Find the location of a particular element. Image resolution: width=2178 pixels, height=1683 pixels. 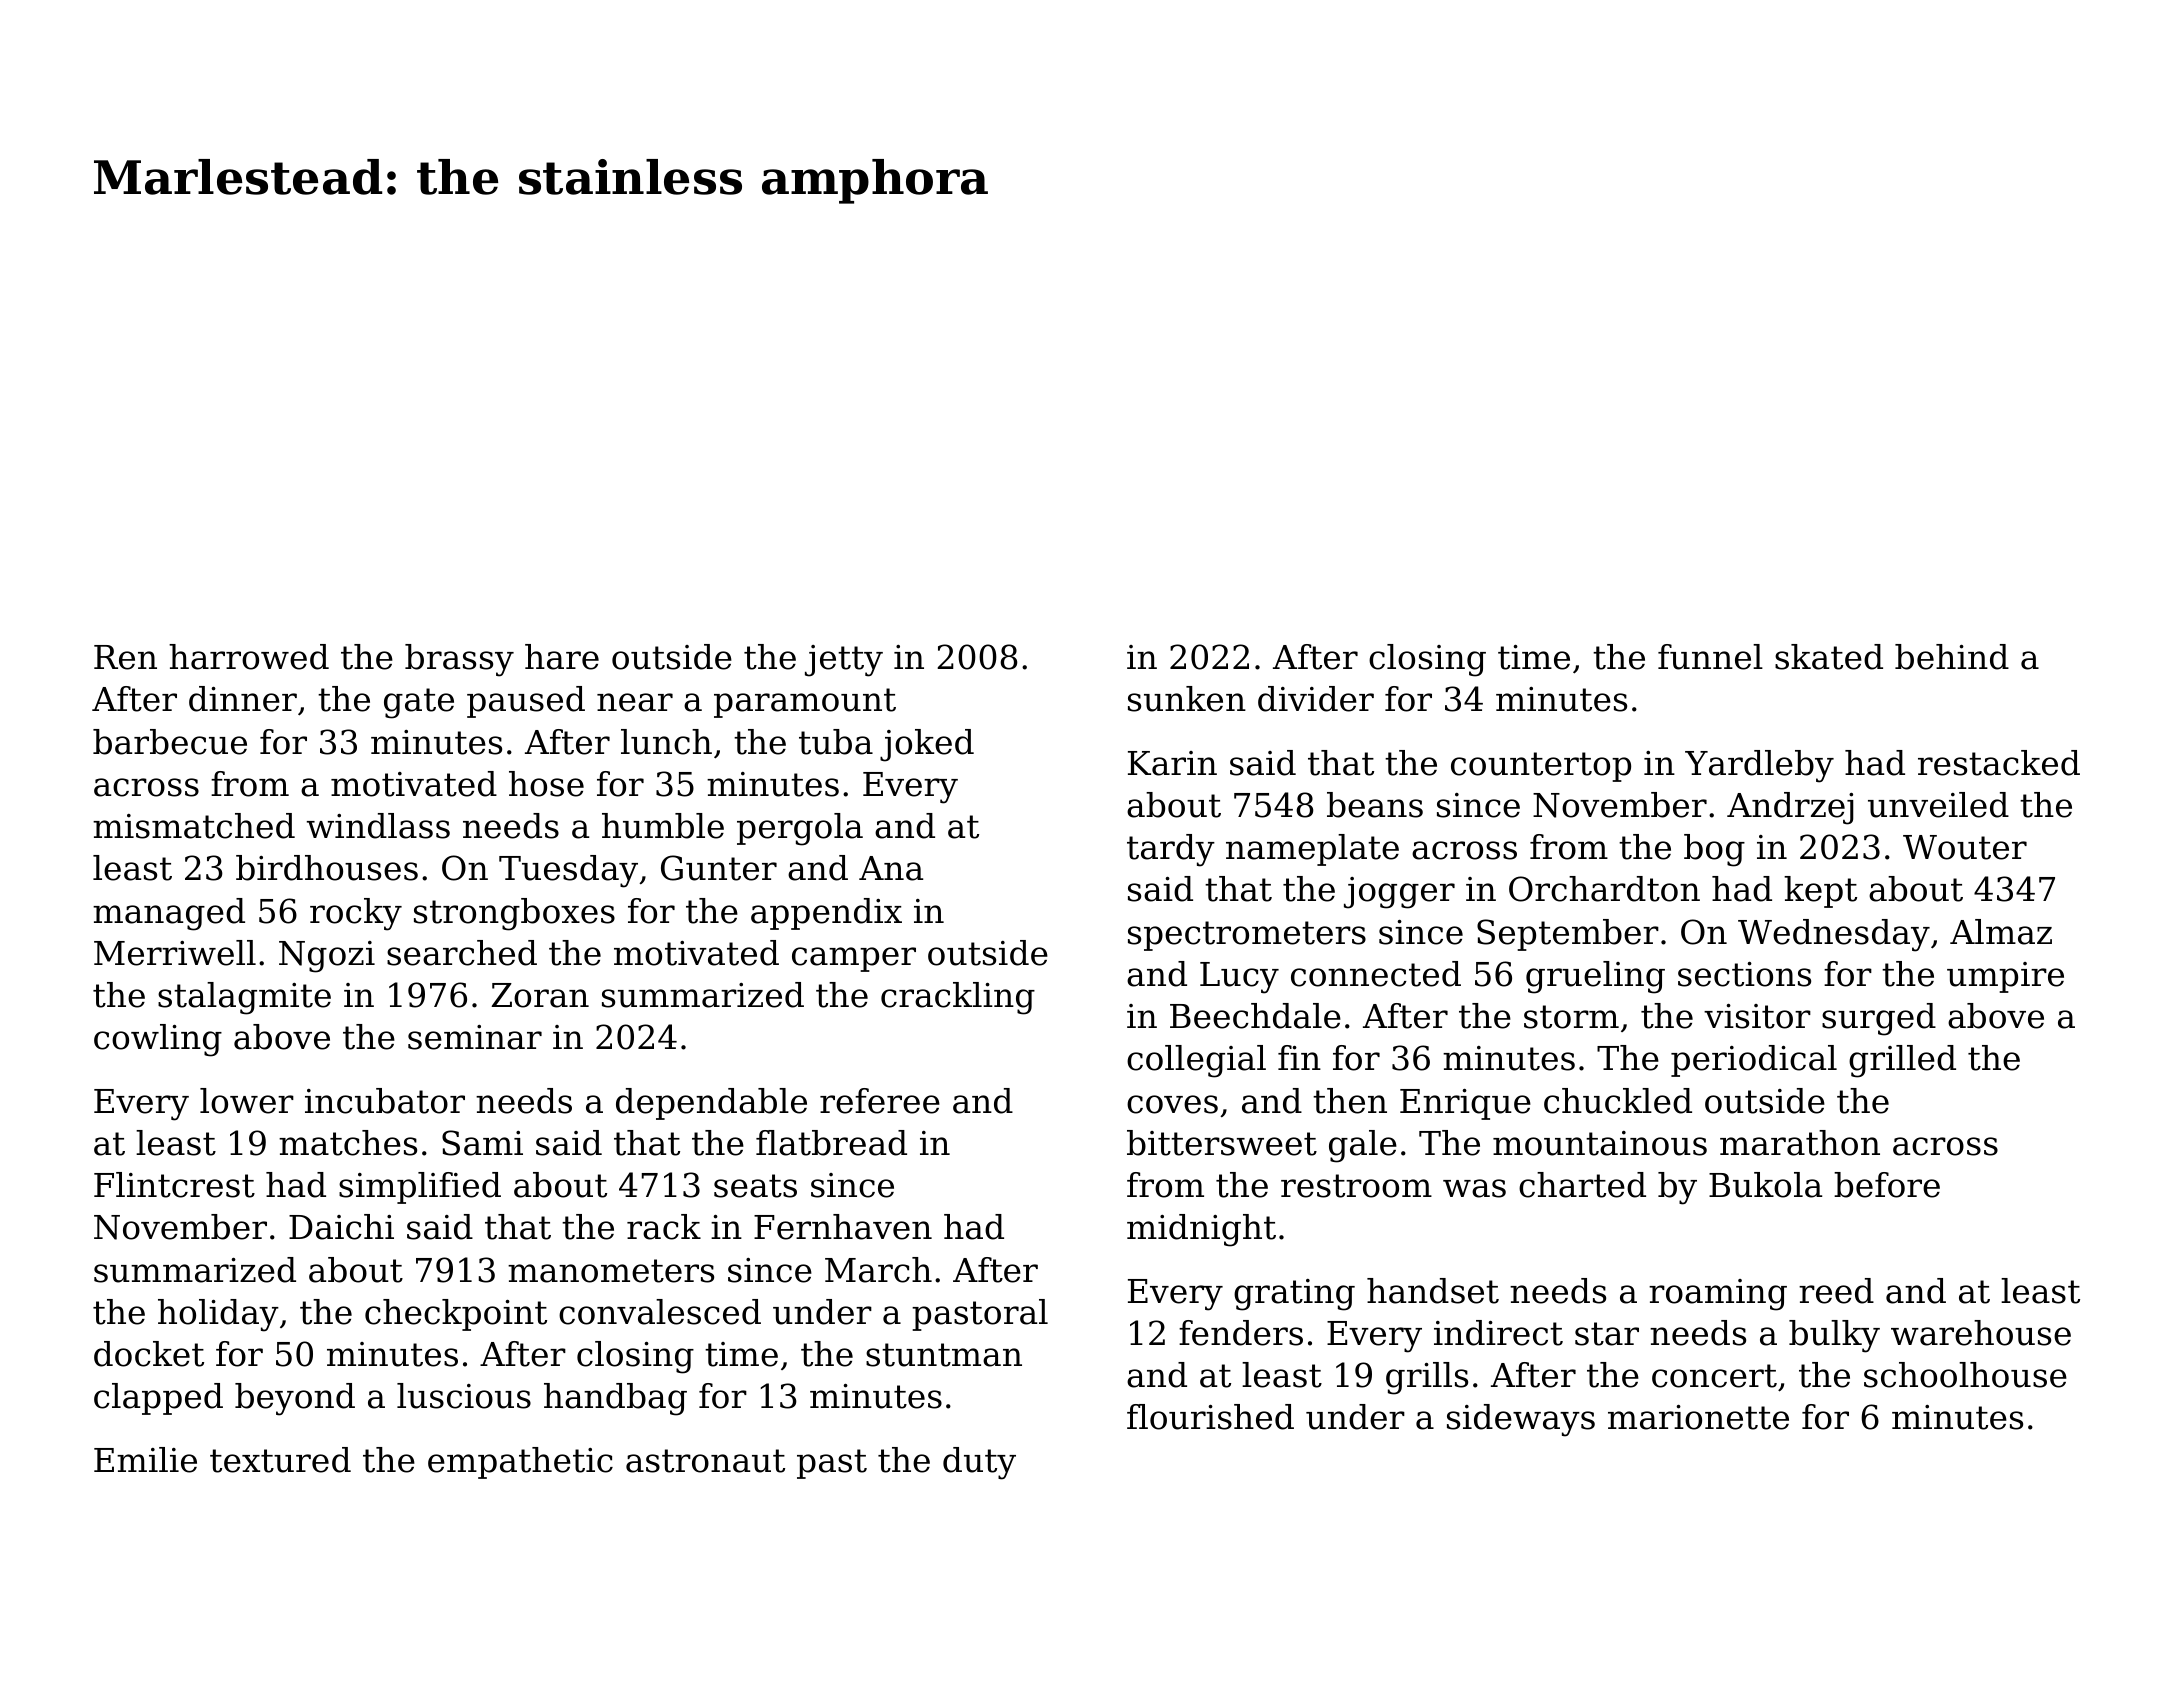

skated is located at coordinates (1829, 657).
